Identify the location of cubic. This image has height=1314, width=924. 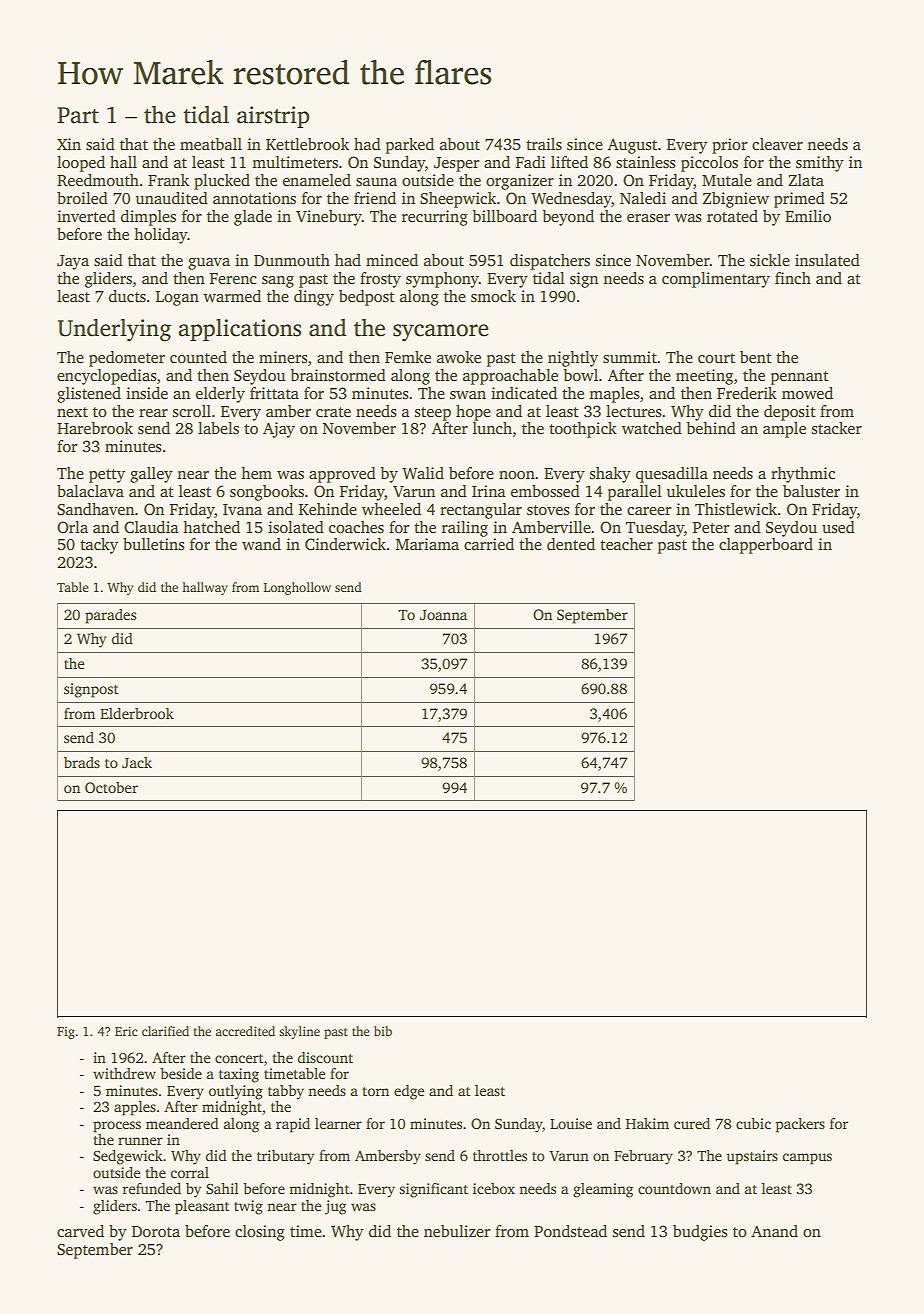
(753, 1123).
